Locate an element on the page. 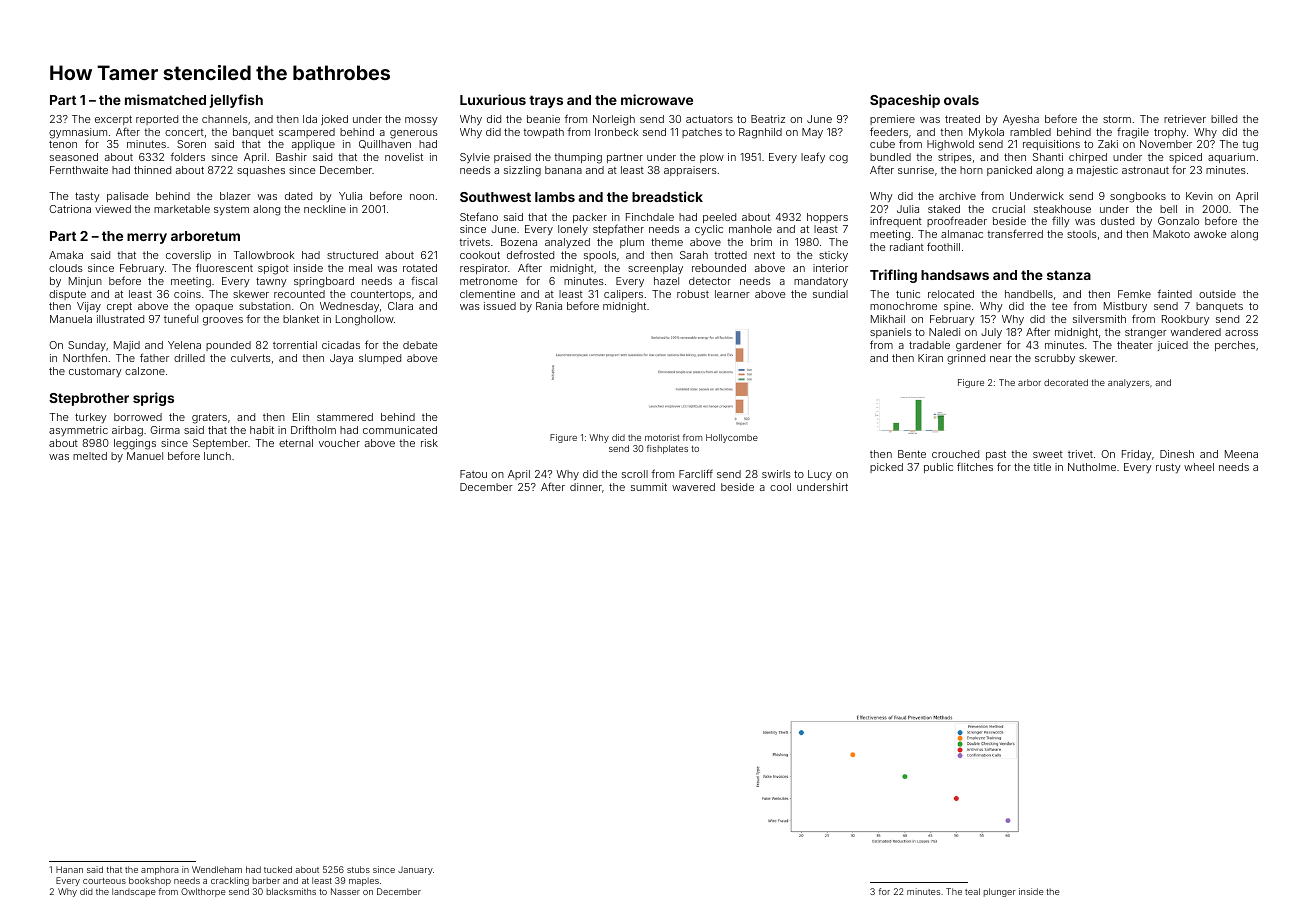 The height and width of the page is (924, 1308). noon is located at coordinates (422, 197).
